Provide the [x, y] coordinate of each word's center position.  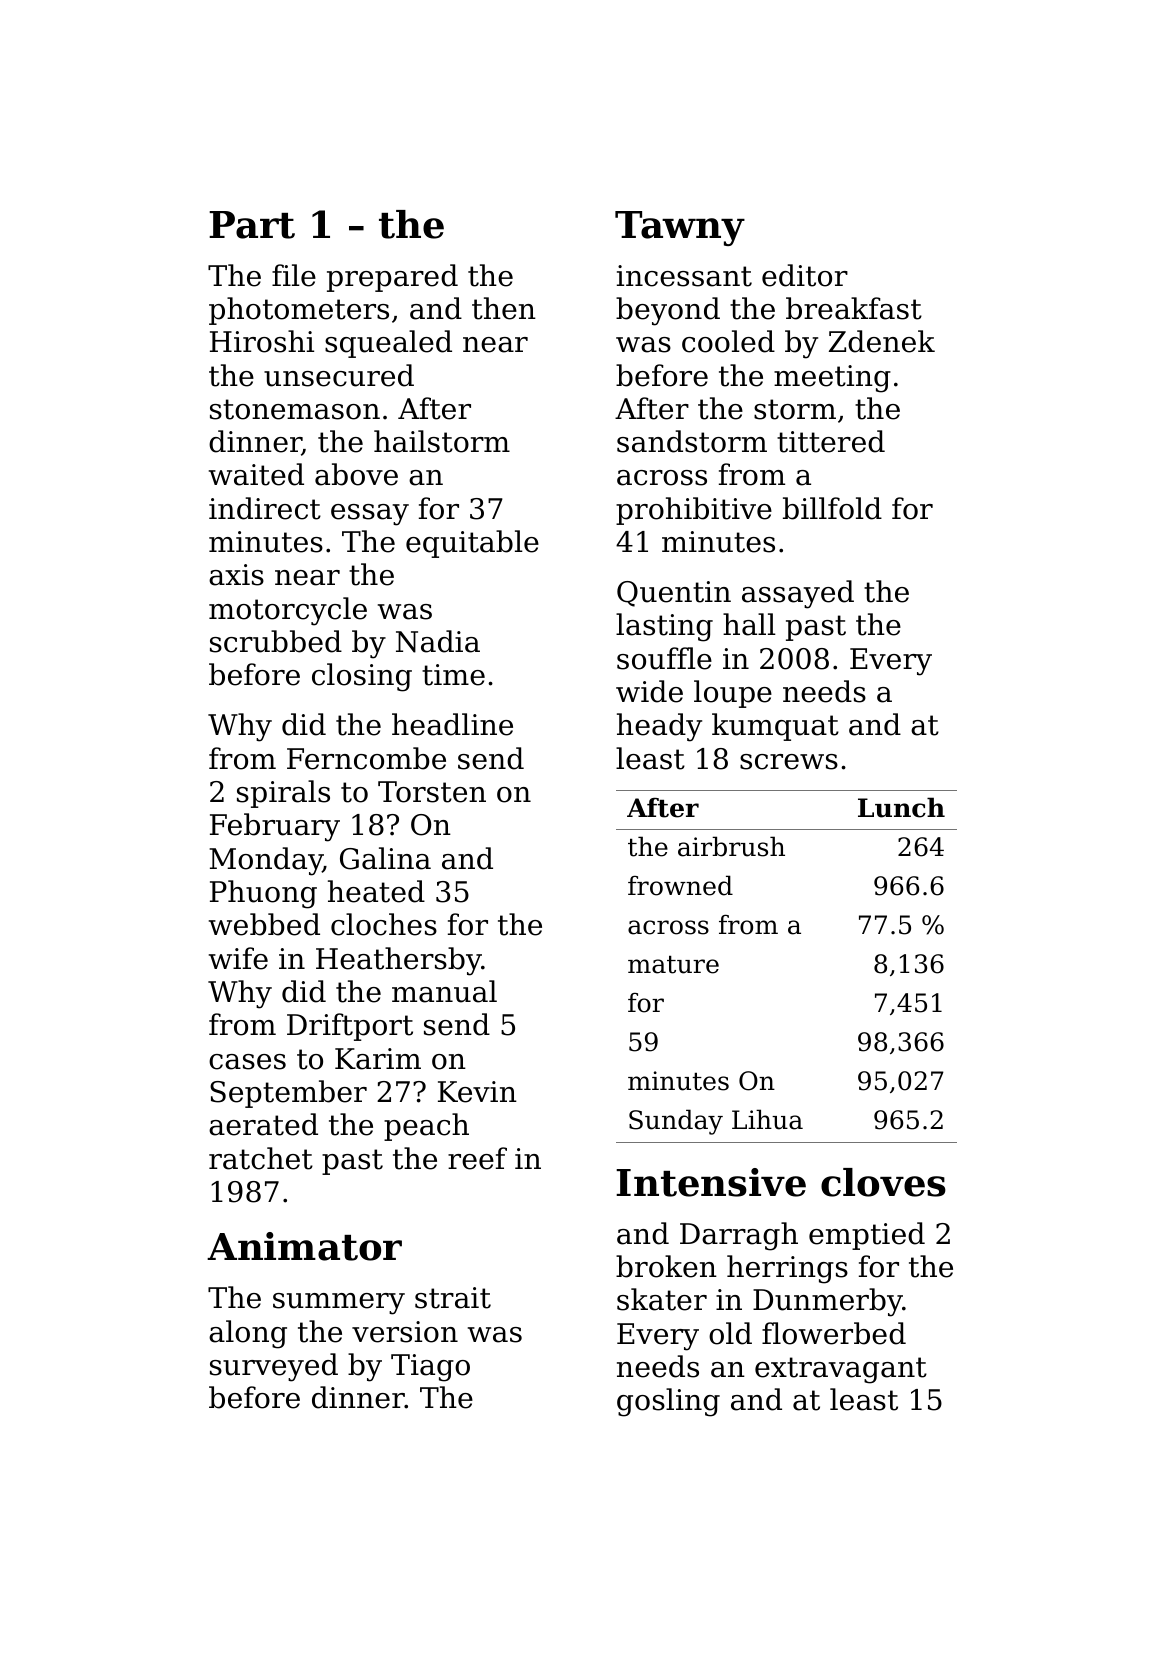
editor [805, 275]
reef [477, 1158]
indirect [265, 508]
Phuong [263, 894]
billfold [832, 508]
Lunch [901, 807]
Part [252, 225]
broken [666, 1266]
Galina [385, 858]
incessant [684, 276]
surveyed [274, 1367]
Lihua [767, 1119]
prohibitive [694, 511]
